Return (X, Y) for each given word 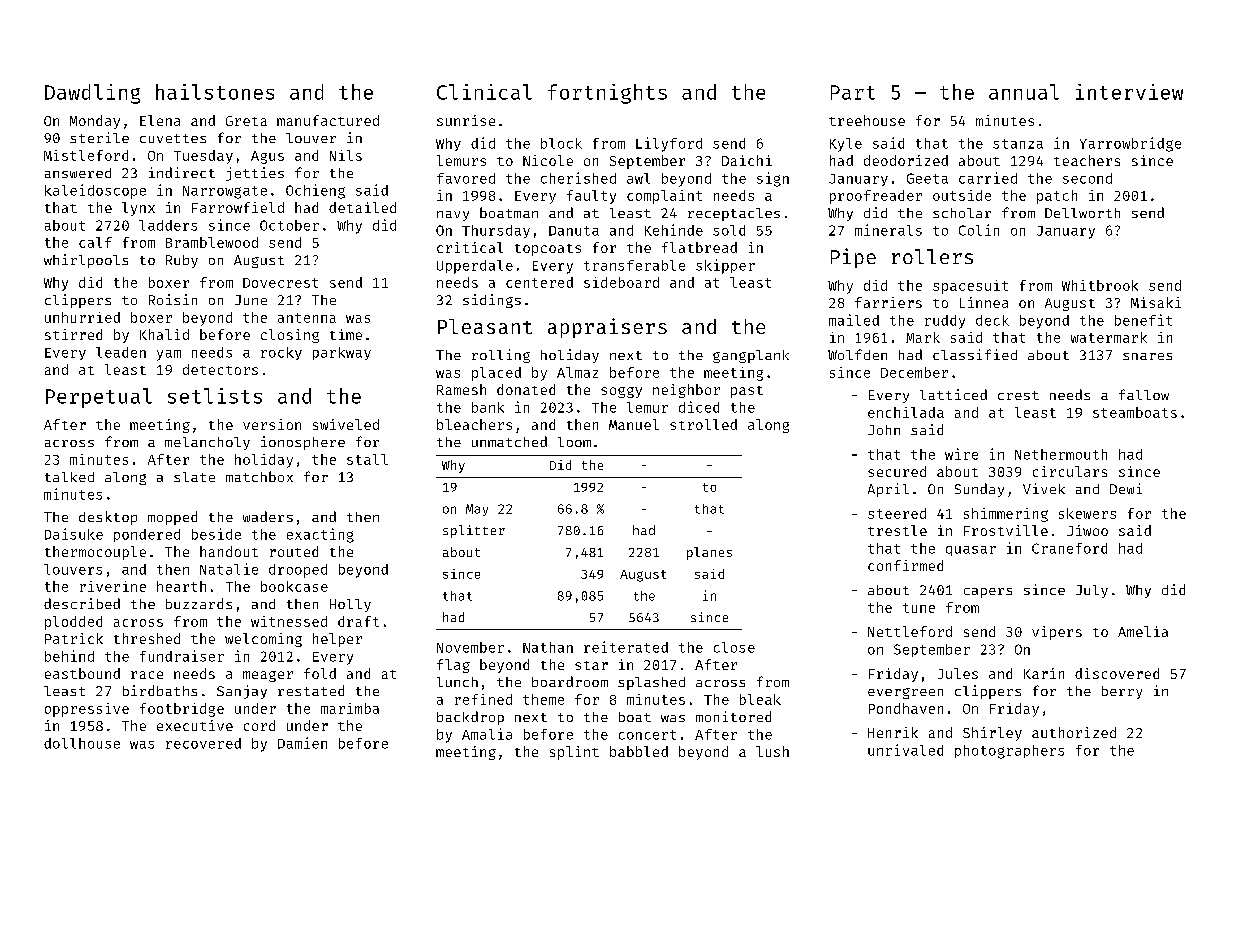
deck (992, 320)
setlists (215, 396)
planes (709, 553)
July (1092, 591)
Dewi (1126, 488)
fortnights (607, 94)
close (734, 647)
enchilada (906, 412)
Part (853, 92)
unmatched (509, 441)
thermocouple (95, 553)
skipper (725, 266)
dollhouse (82, 743)
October (289, 225)
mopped (172, 518)
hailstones (215, 92)
